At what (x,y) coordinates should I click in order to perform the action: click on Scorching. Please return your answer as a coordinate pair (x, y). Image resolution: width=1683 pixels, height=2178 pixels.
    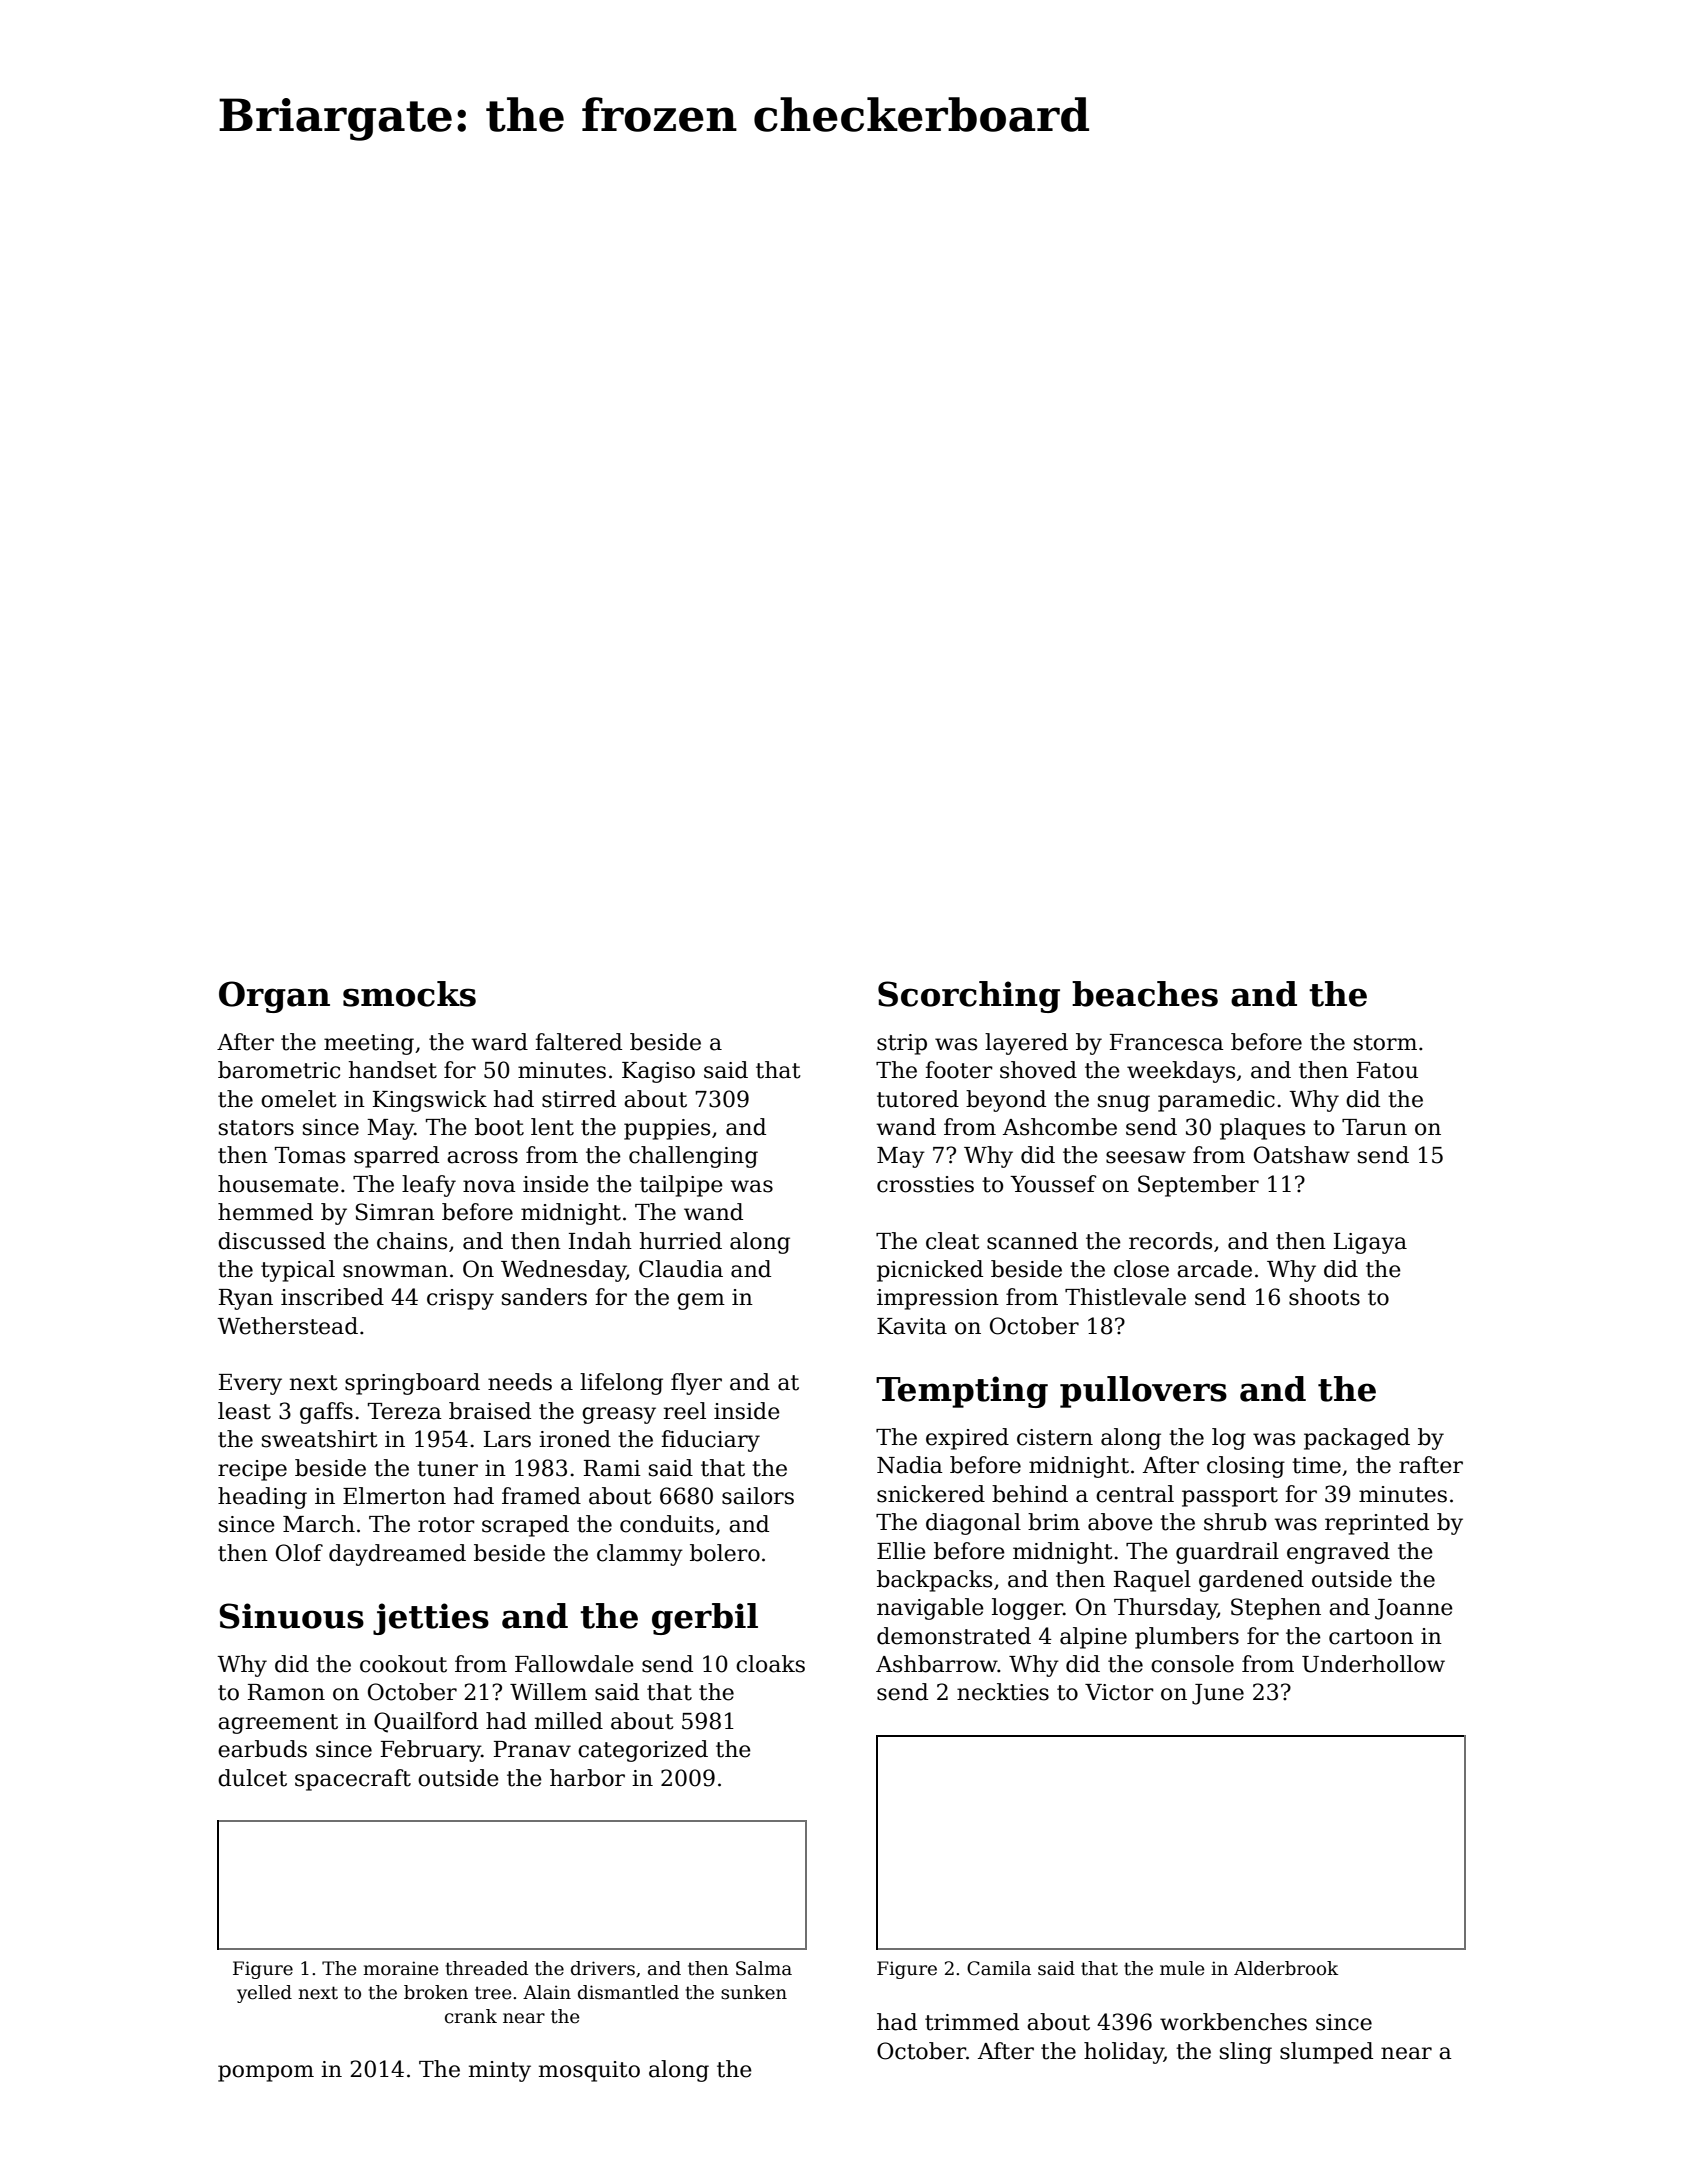
    Looking at the image, I should click on (969, 997).
